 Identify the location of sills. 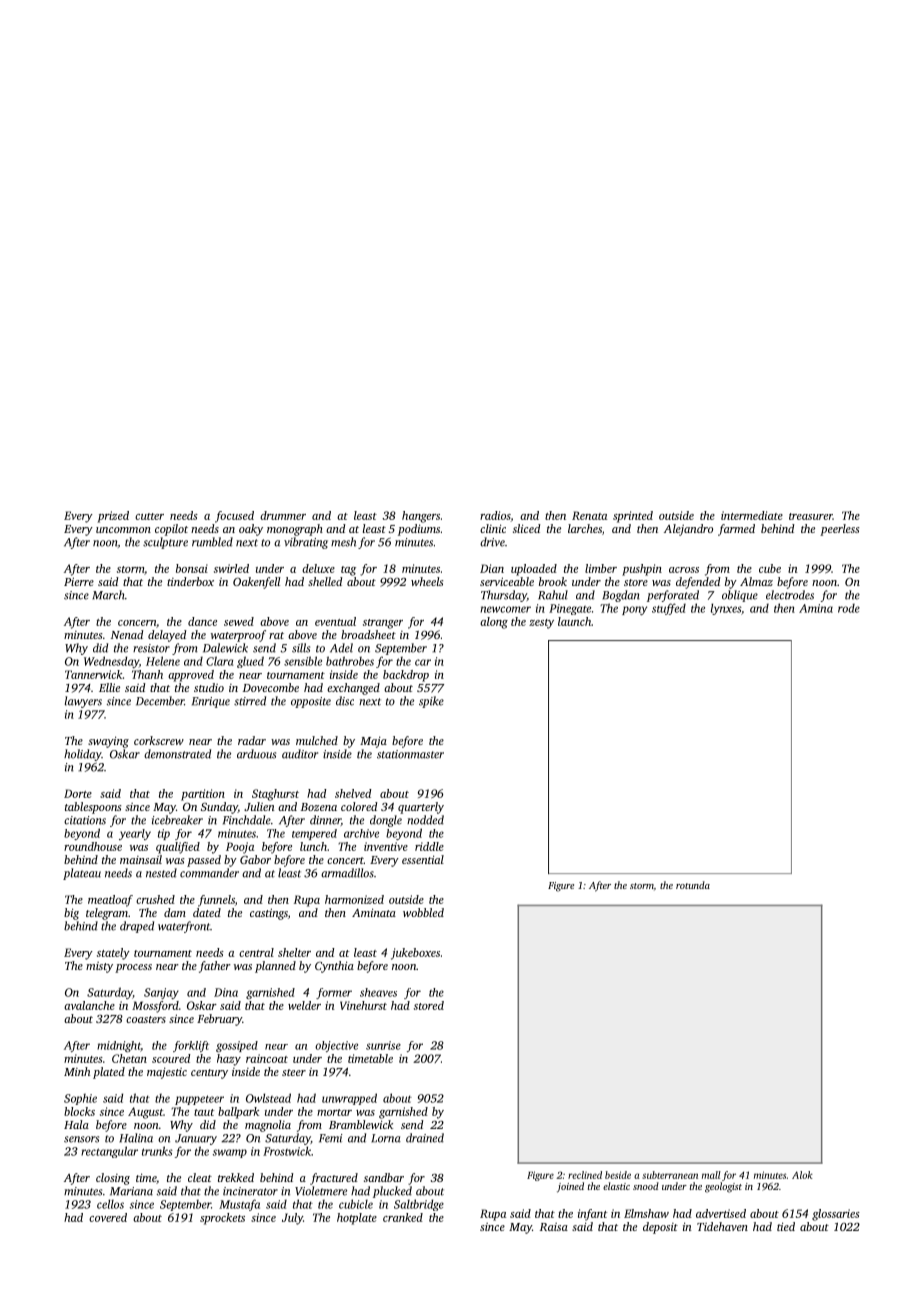
(301, 648).
